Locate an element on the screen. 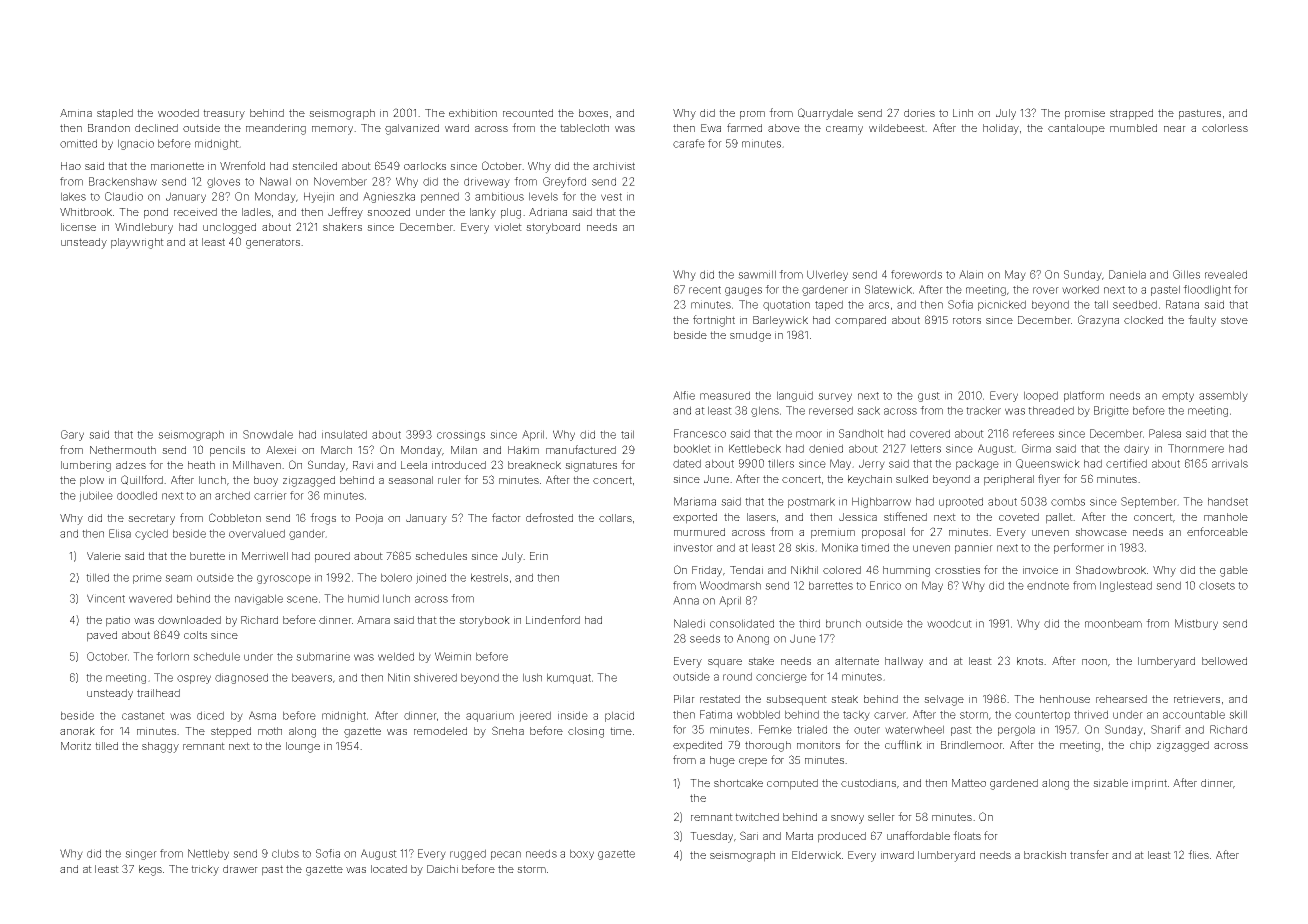 This screenshot has height=924, width=1308. Alain is located at coordinates (971, 274).
